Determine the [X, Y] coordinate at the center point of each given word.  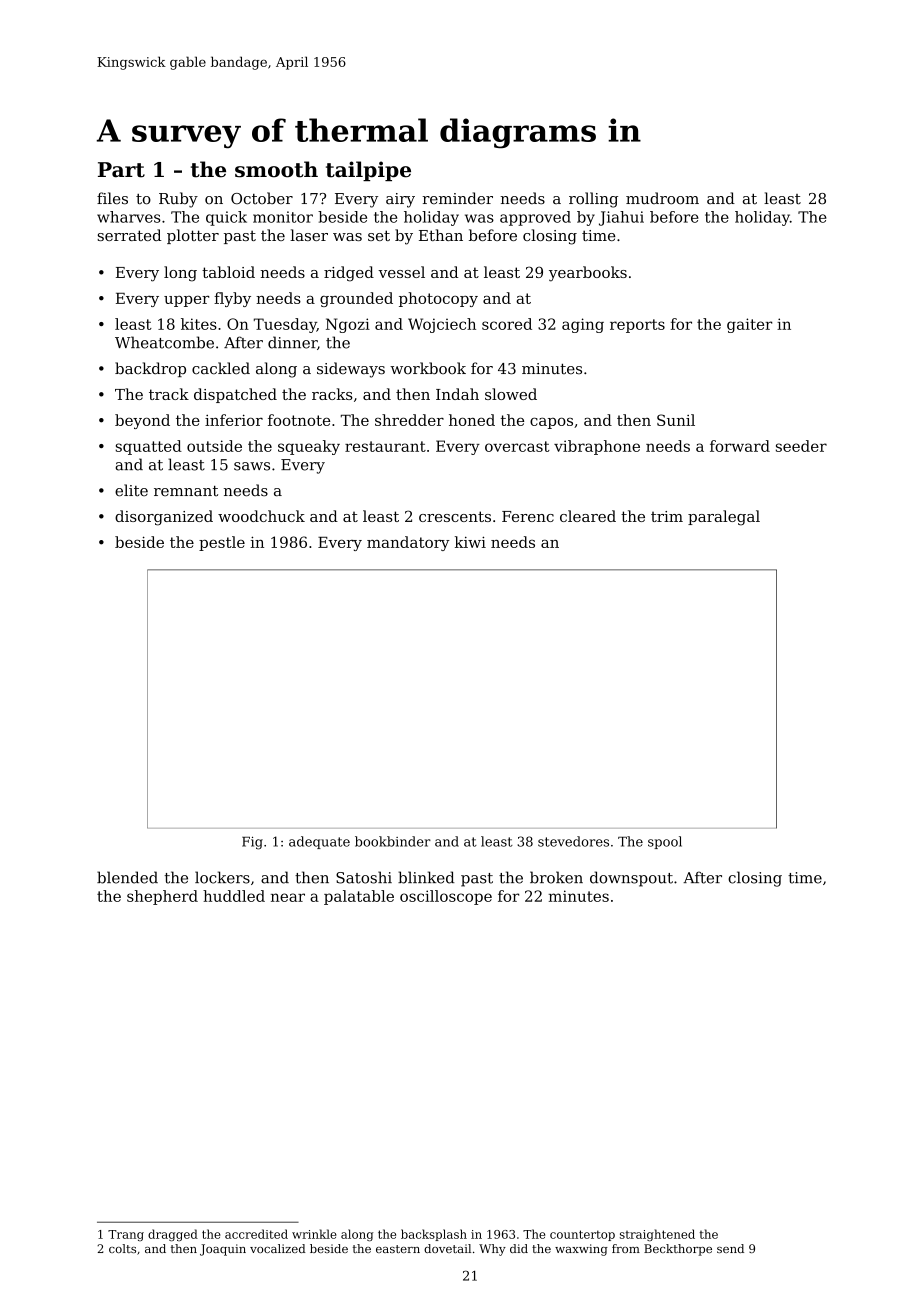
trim [667, 516]
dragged [173, 1235]
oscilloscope [446, 897]
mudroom [662, 198]
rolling [593, 200]
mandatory [408, 543]
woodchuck [261, 516]
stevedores [573, 841]
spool [665, 842]
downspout [631, 879]
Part [121, 170]
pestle [222, 543]
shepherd [162, 897]
